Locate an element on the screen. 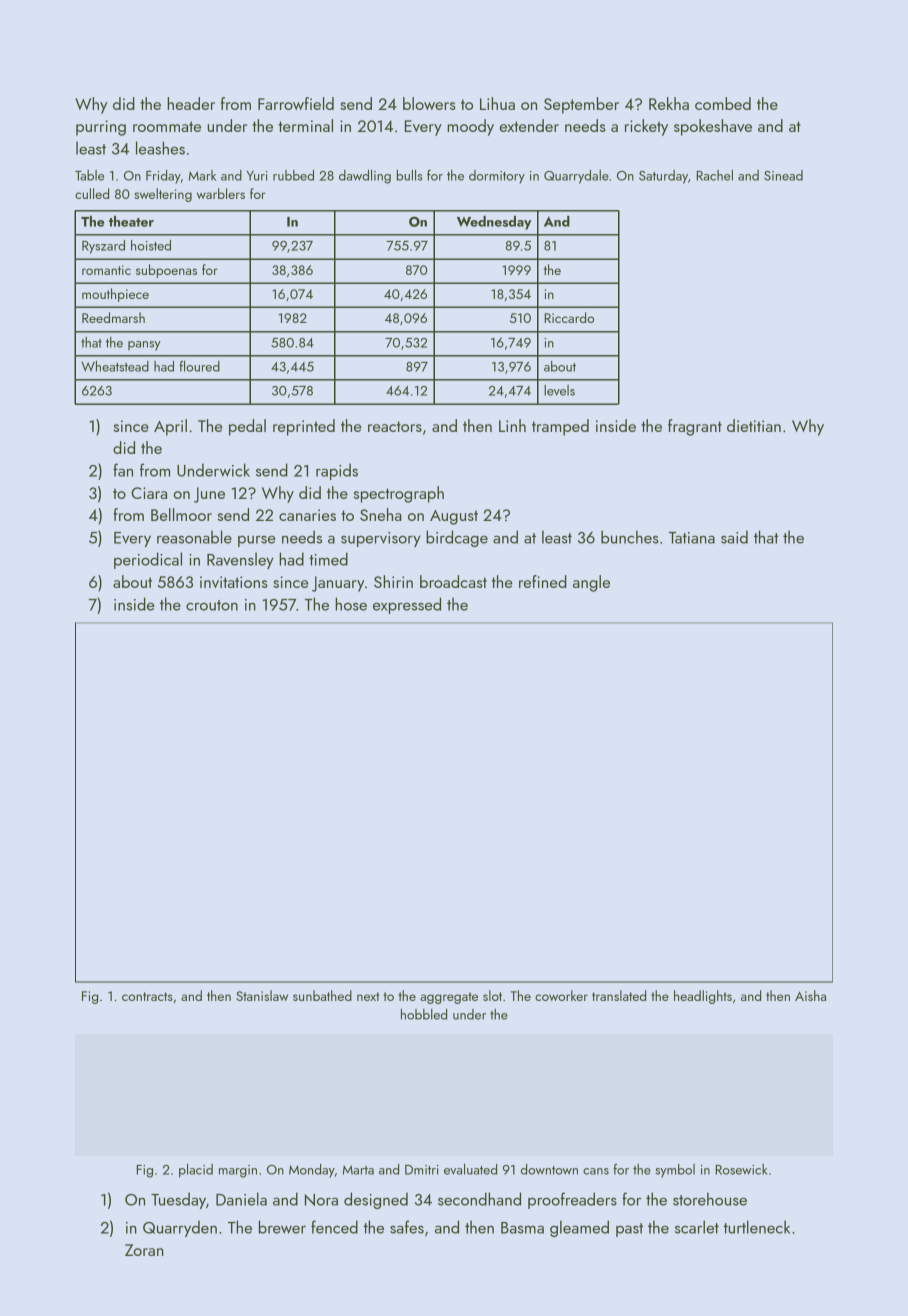 This screenshot has height=1316, width=908. Zoran is located at coordinates (144, 1250).
